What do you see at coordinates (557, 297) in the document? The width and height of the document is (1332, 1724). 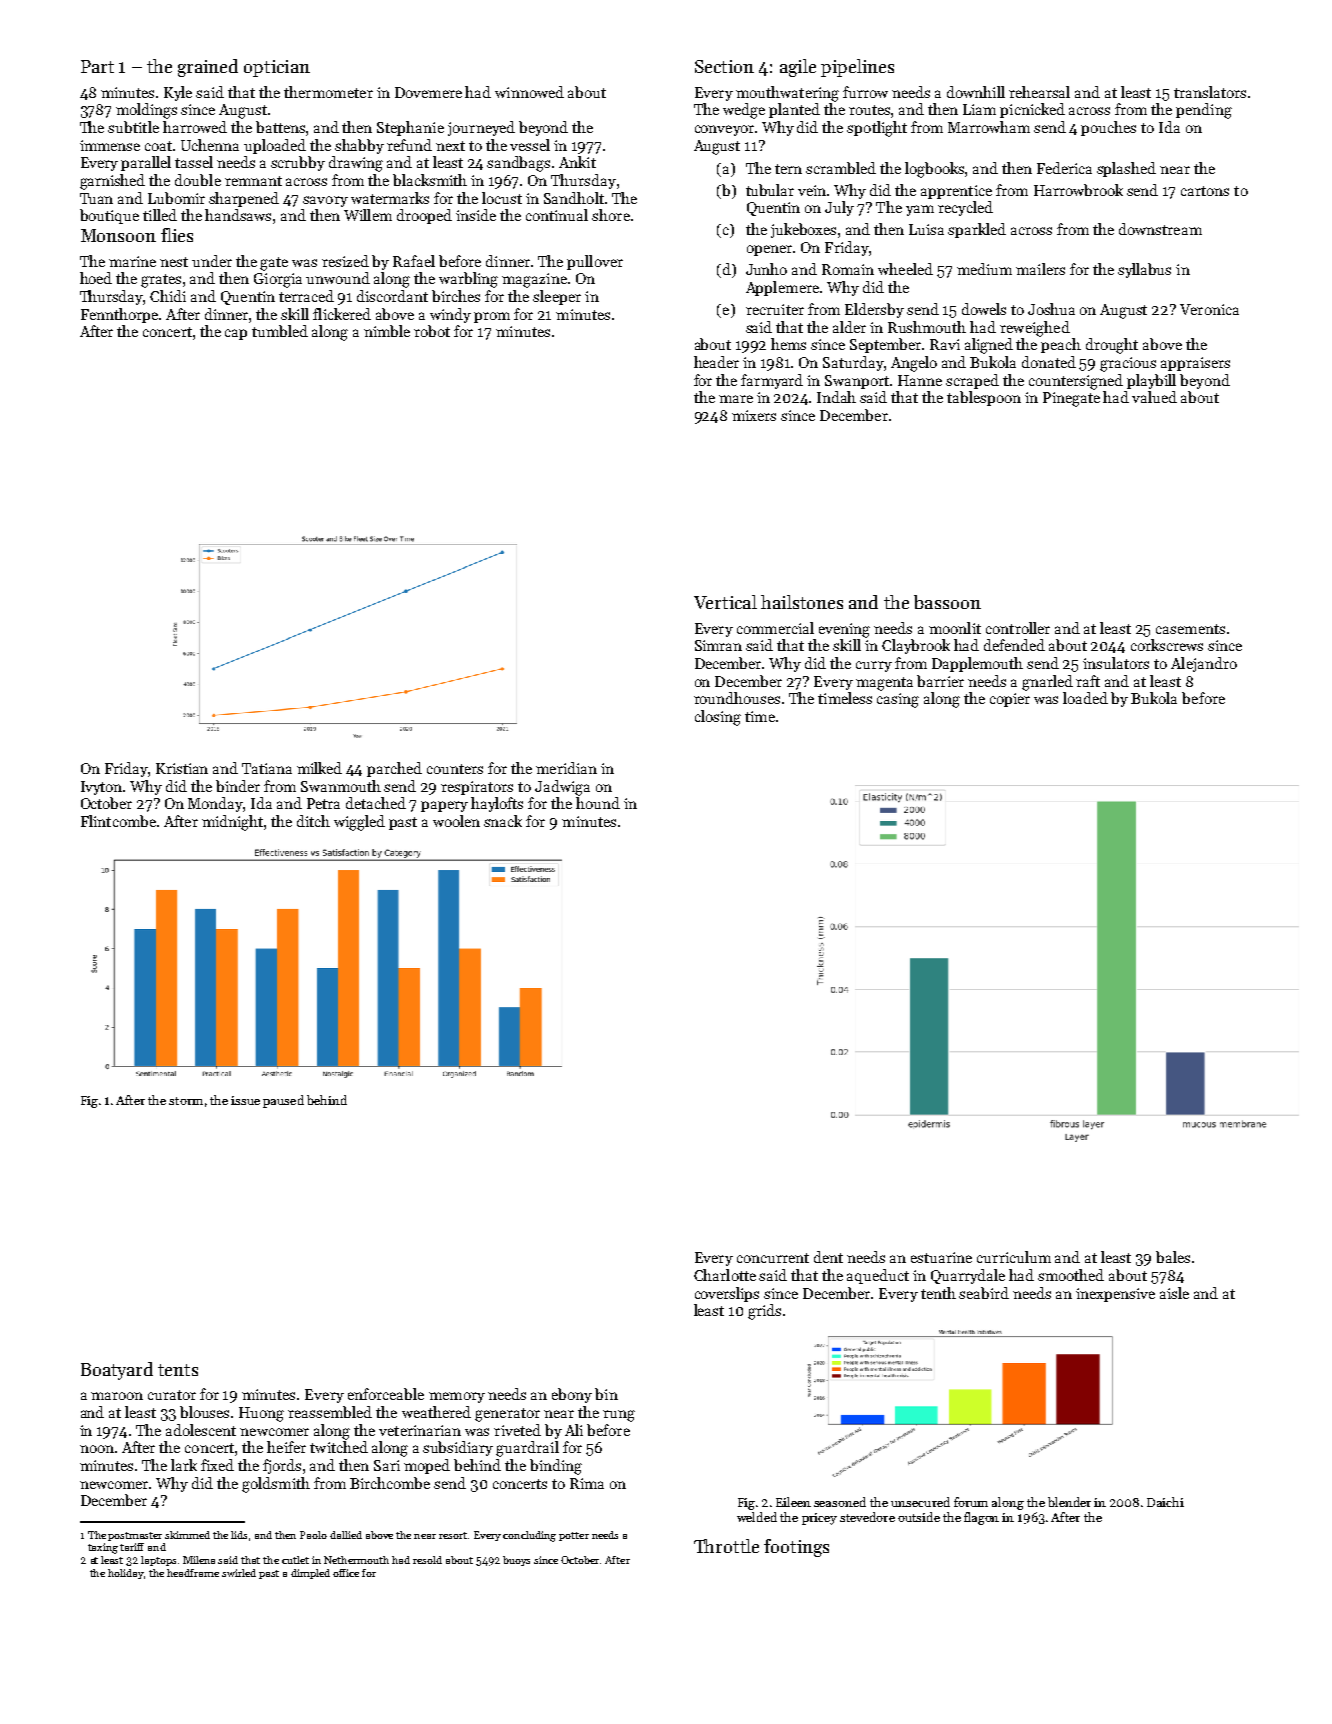 I see `sleeper` at bounding box center [557, 297].
